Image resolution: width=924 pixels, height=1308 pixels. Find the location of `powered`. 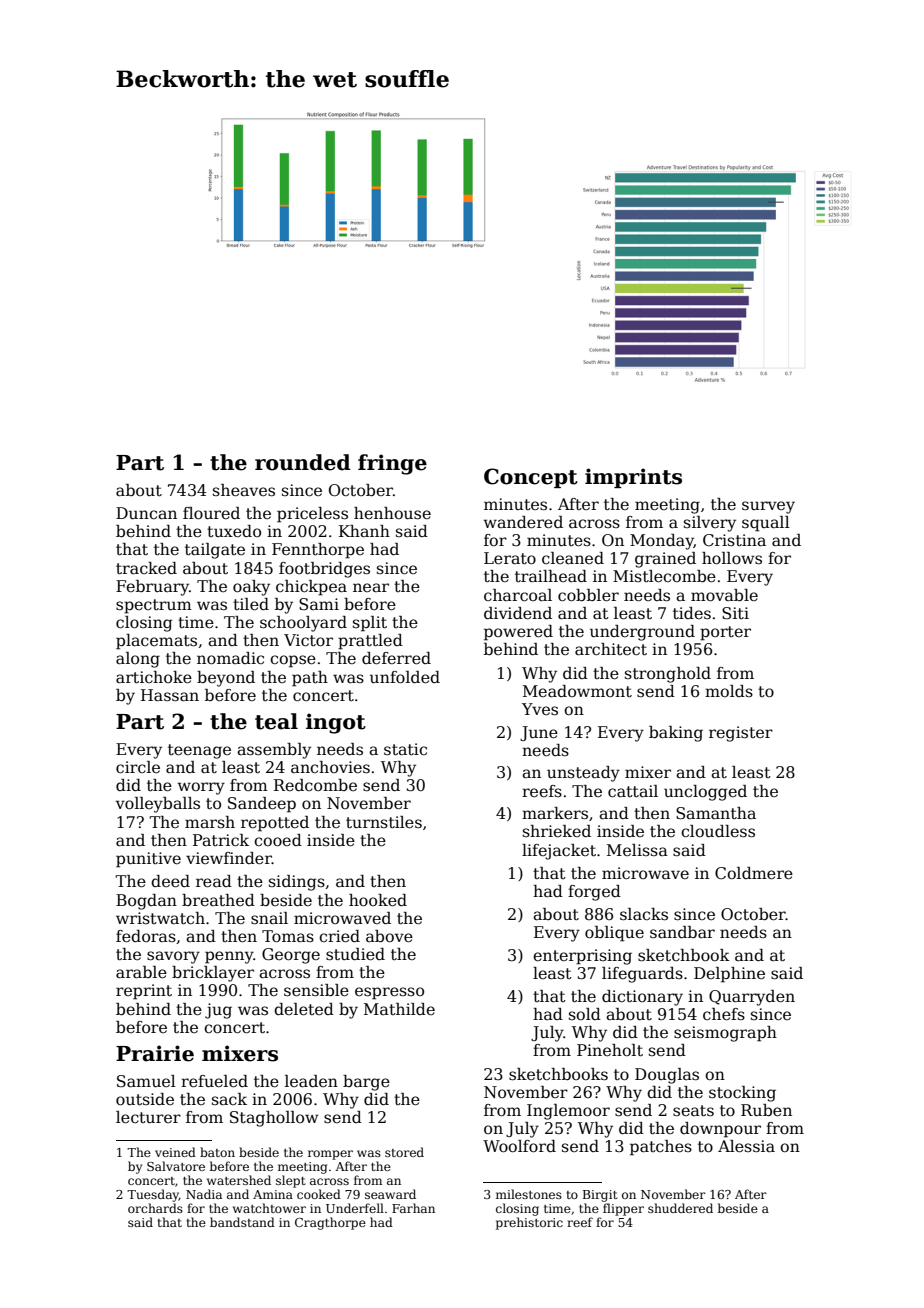

powered is located at coordinates (518, 633).
